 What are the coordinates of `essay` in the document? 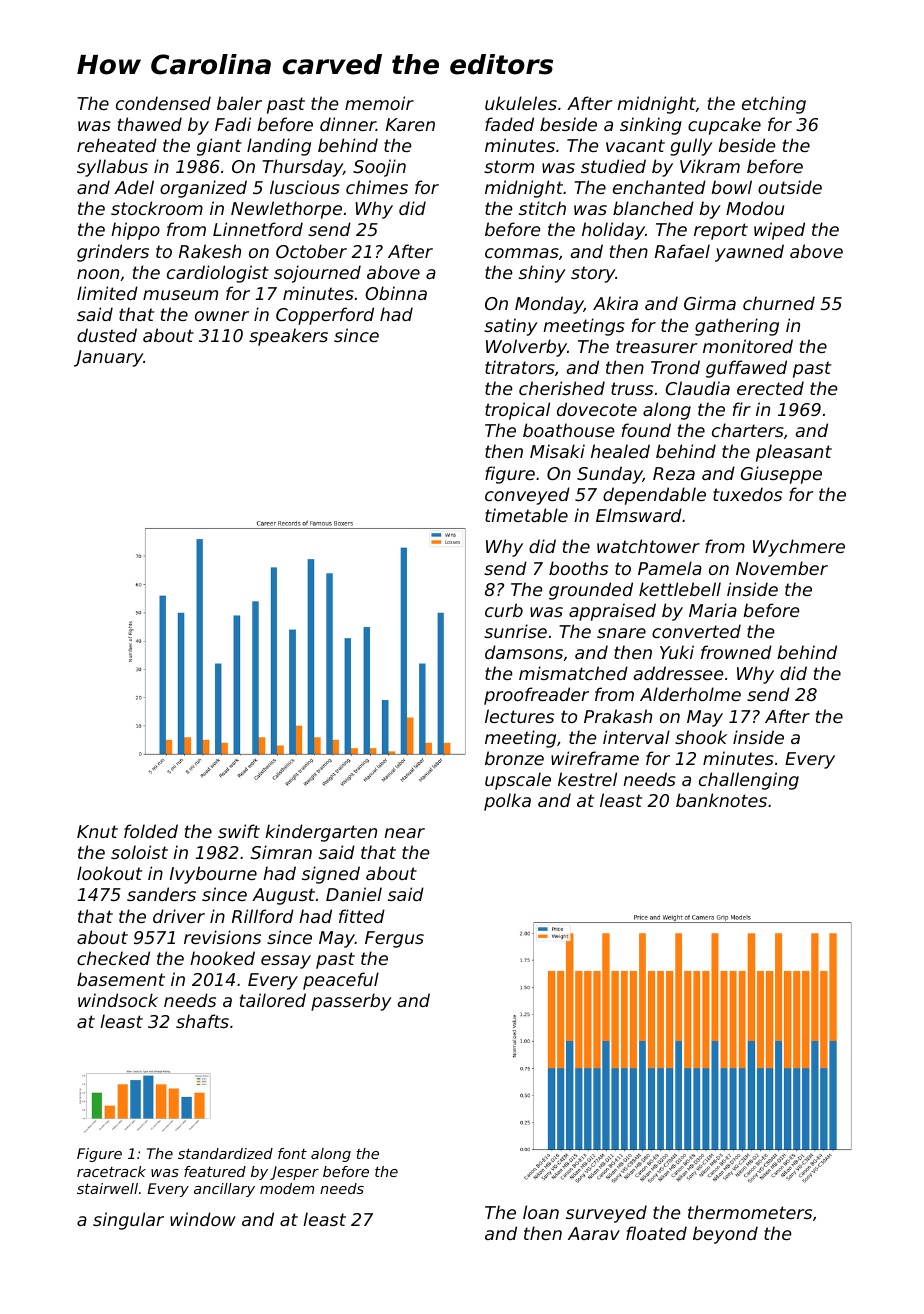 It's located at (286, 962).
